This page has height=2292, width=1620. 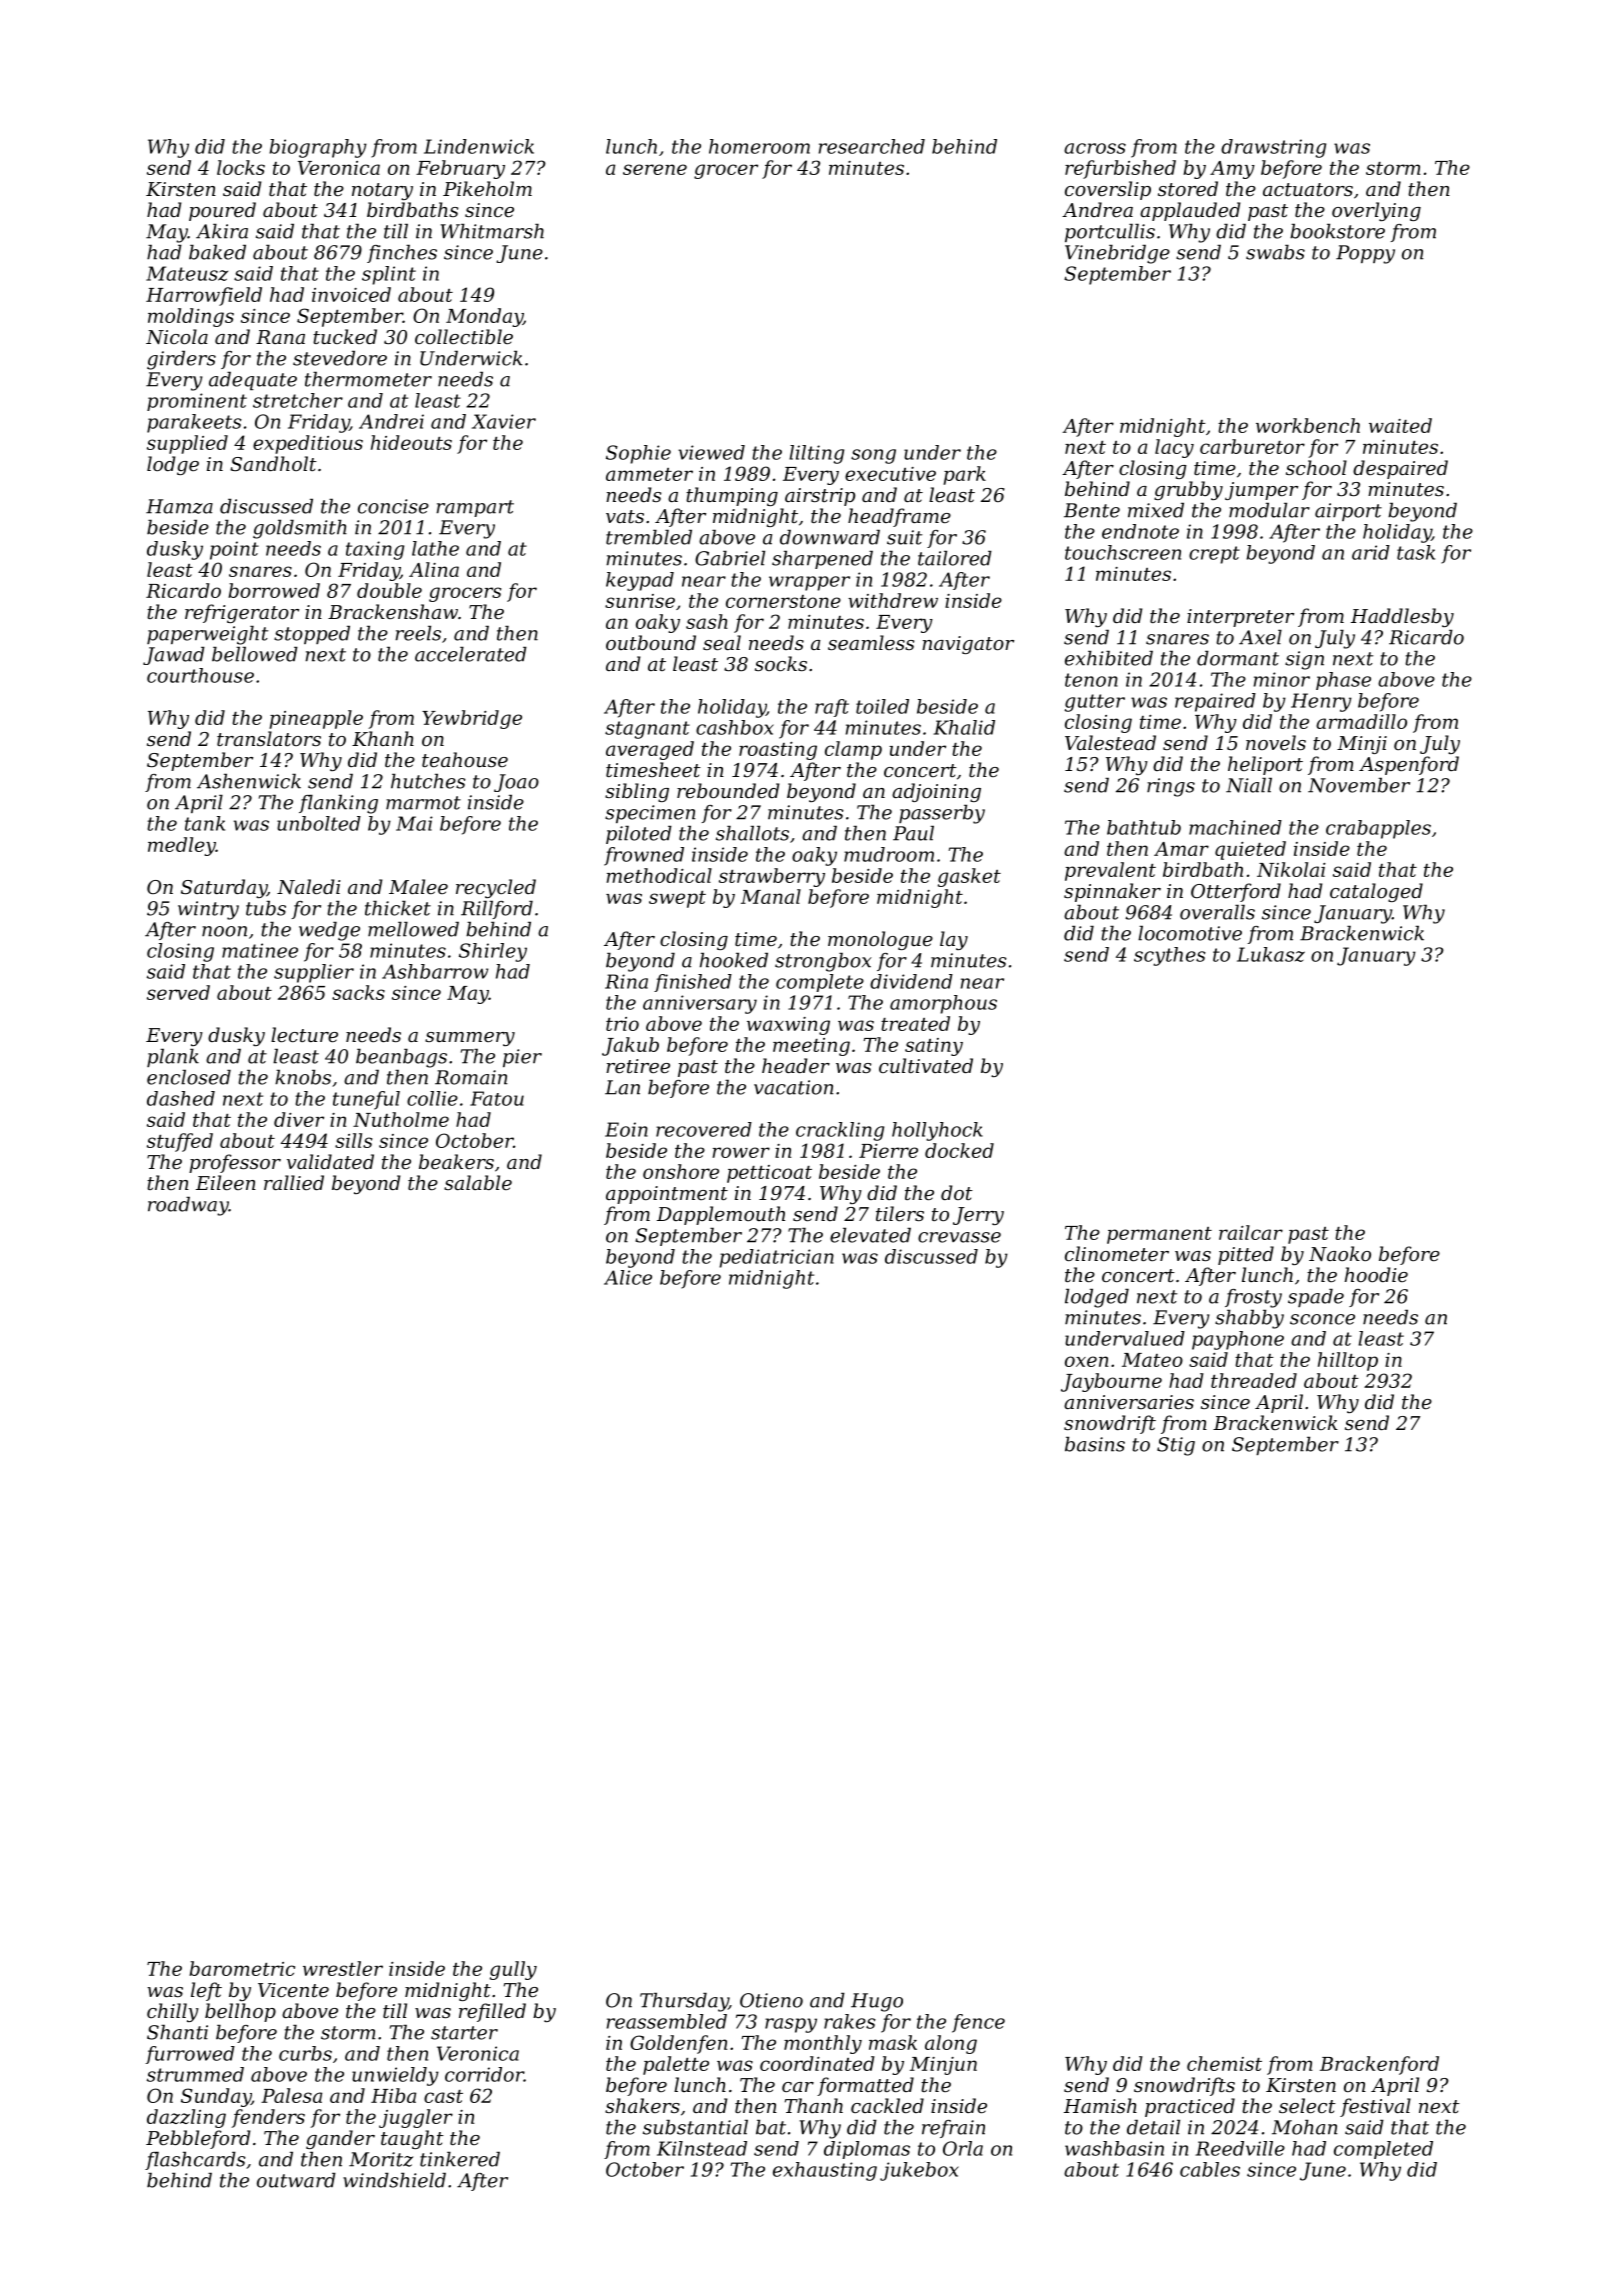 I want to click on spade, so click(x=1316, y=1298).
